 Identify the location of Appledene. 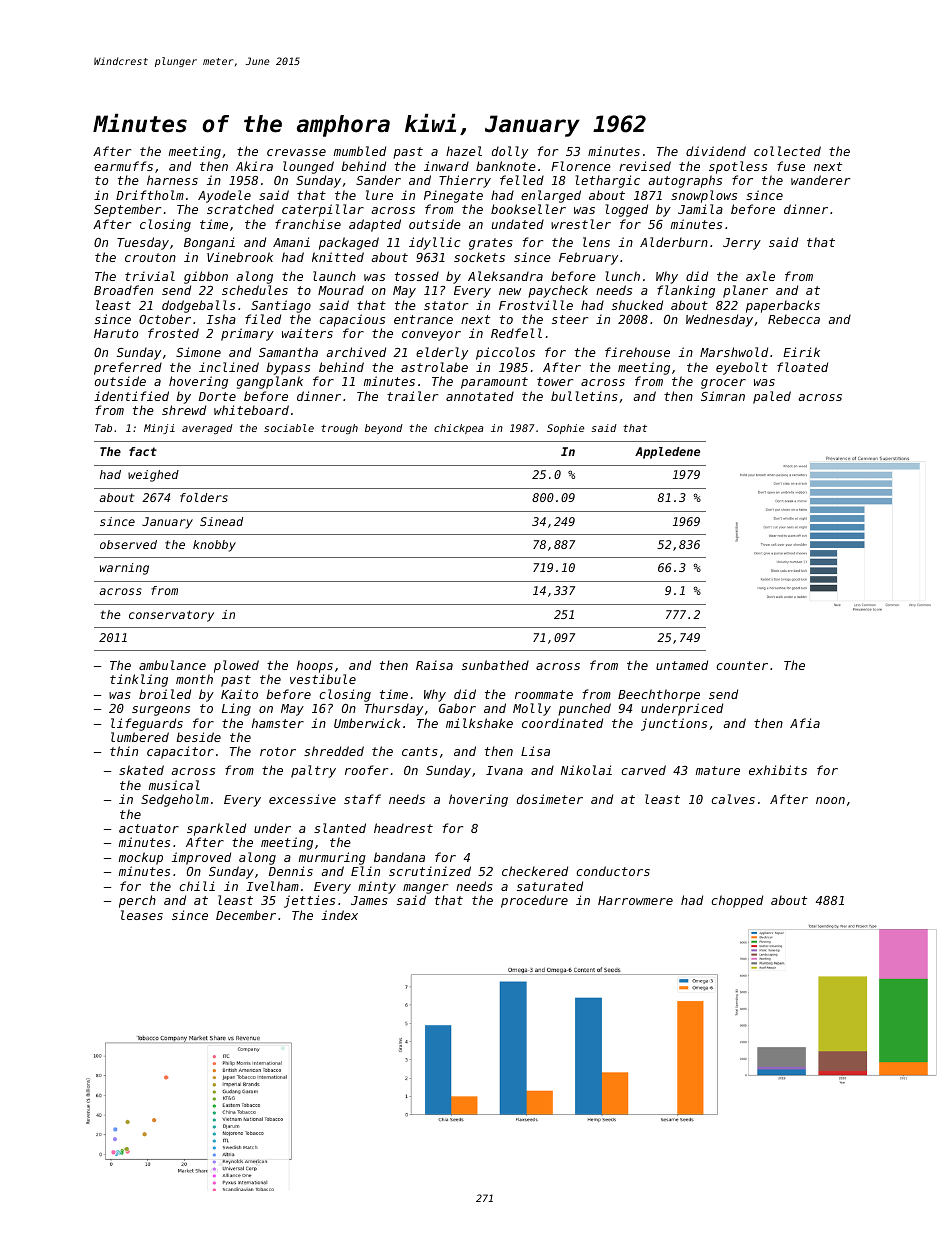
(667, 453).
